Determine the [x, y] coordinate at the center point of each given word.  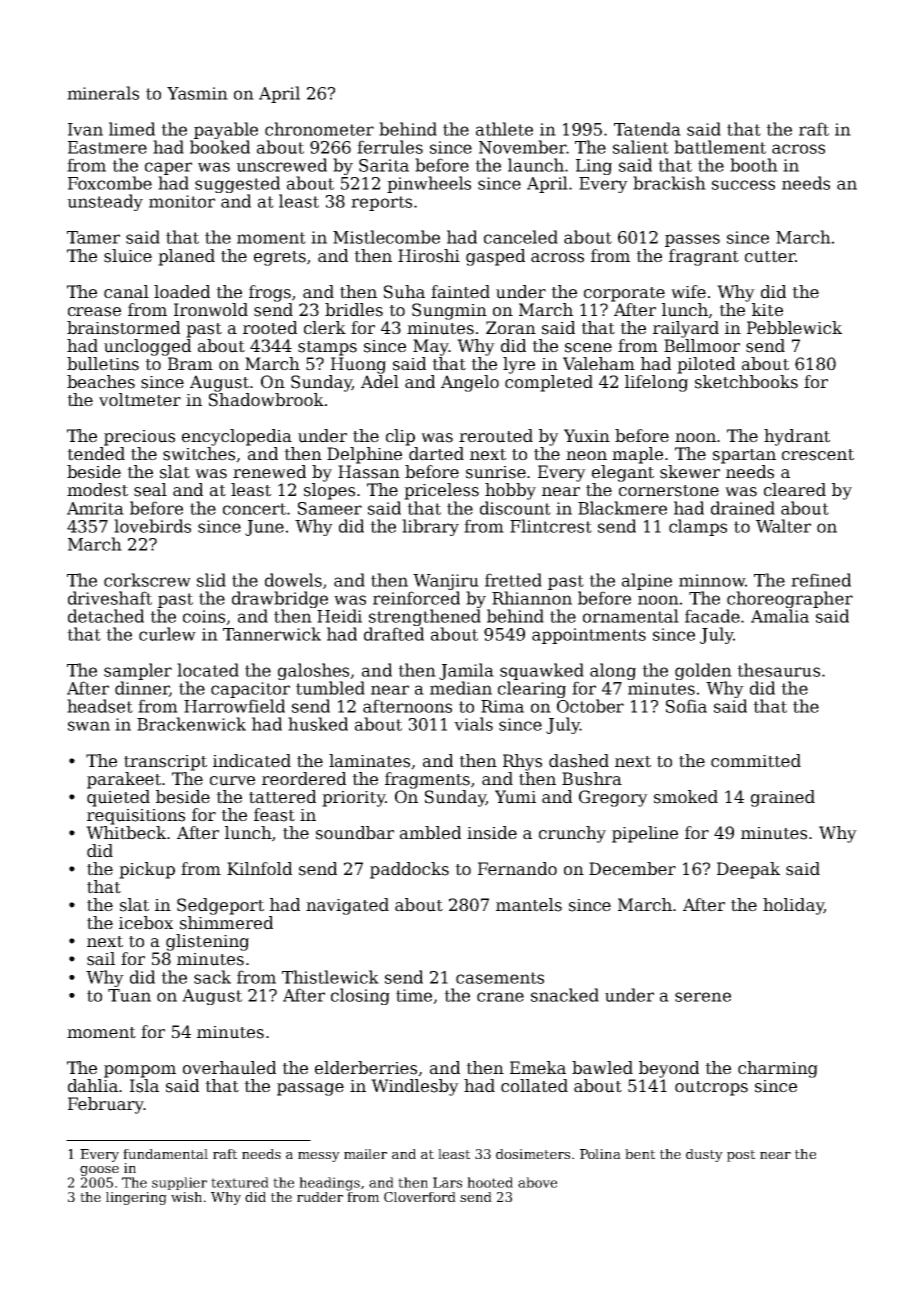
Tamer [93, 237]
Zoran [511, 328]
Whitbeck [126, 833]
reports [381, 203]
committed [756, 761]
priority [353, 799]
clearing [532, 689]
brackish [669, 183]
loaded [182, 292]
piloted [706, 365]
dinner [142, 689]
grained [783, 798]
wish [186, 1197]
